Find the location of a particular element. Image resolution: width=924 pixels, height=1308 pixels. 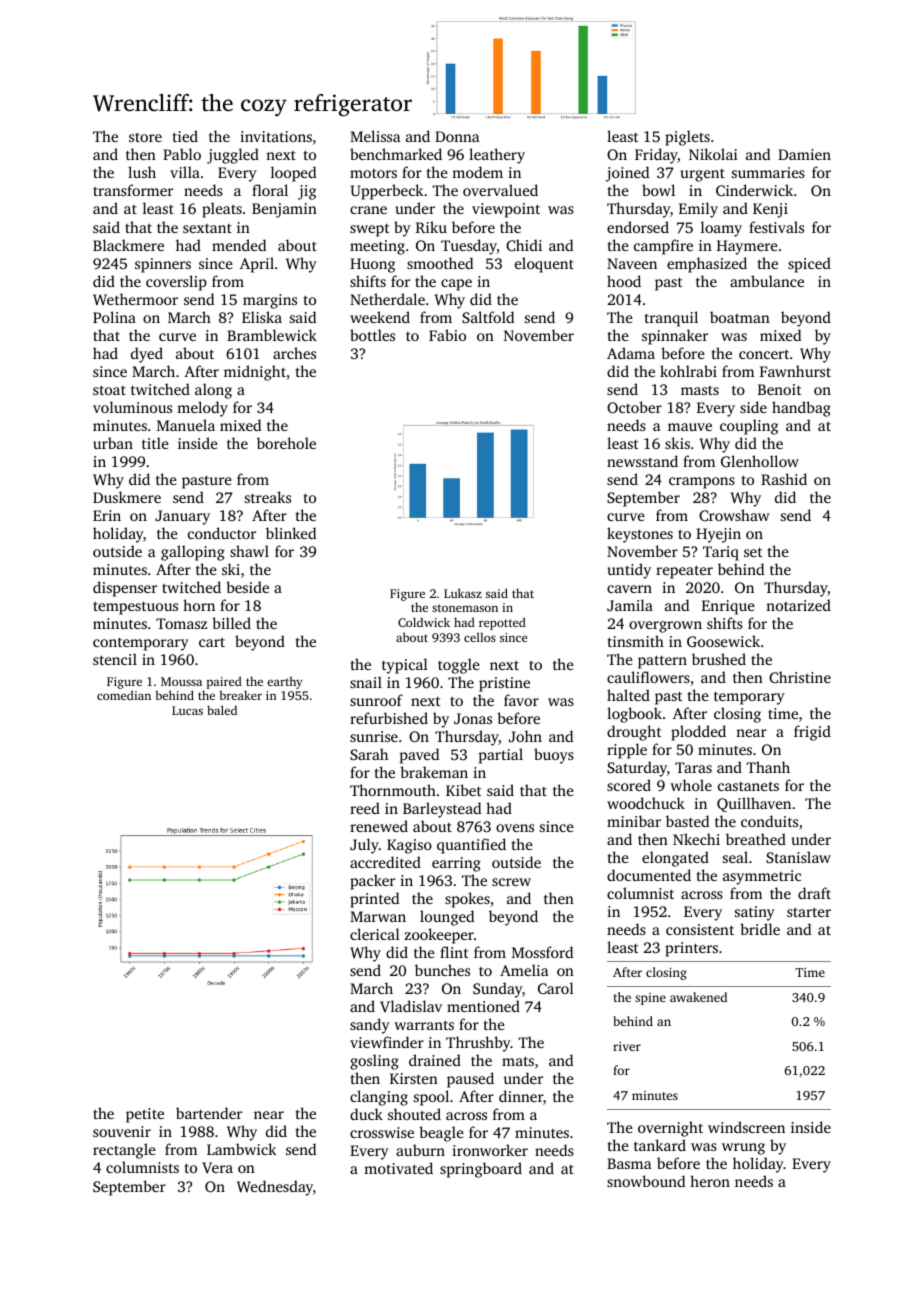

Coldwick is located at coordinates (424, 622).
